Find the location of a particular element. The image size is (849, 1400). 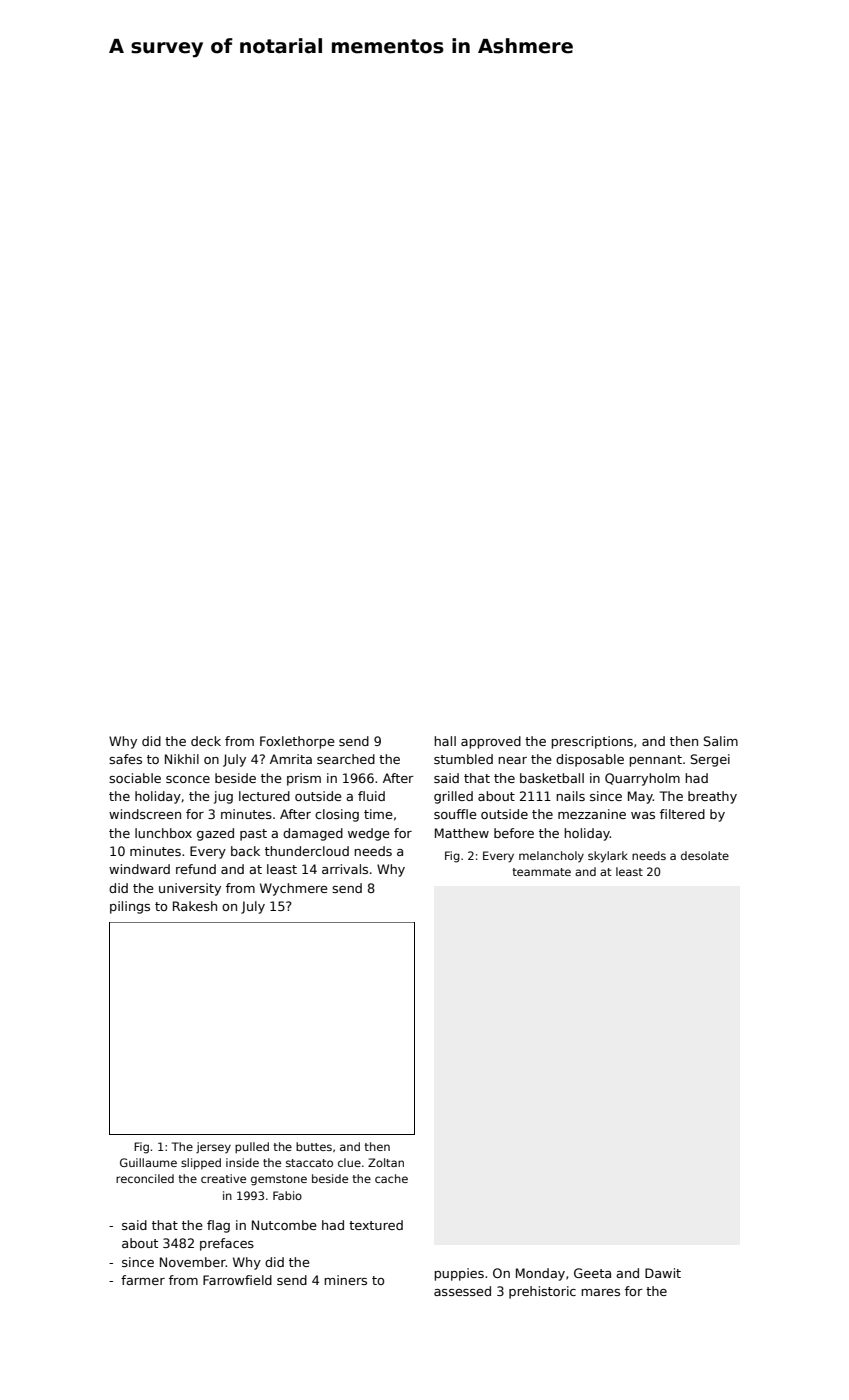

souffle is located at coordinates (455, 814).
